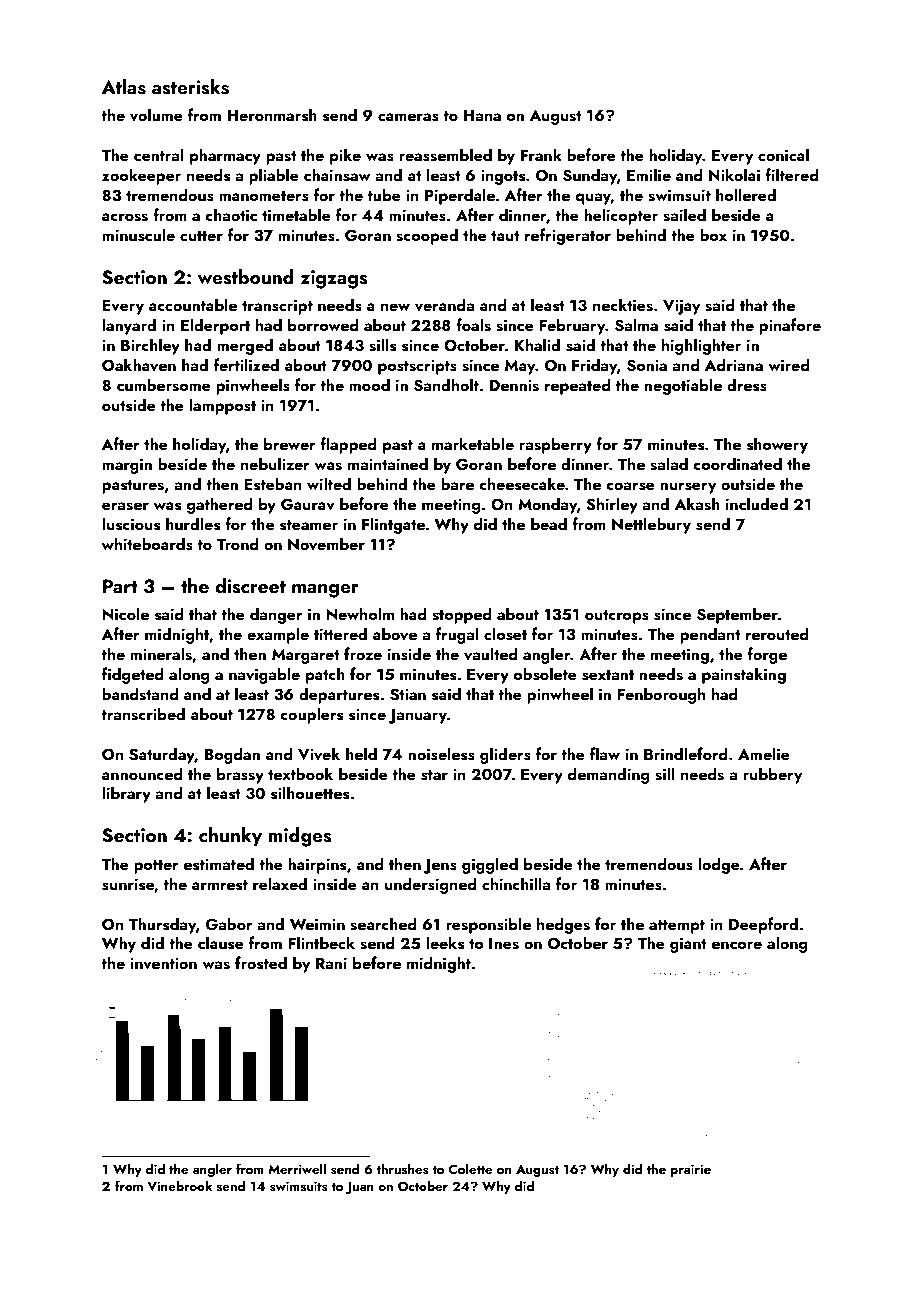 This image has width=924, height=1308. What do you see at coordinates (764, 753) in the image?
I see `Amelie` at bounding box center [764, 753].
